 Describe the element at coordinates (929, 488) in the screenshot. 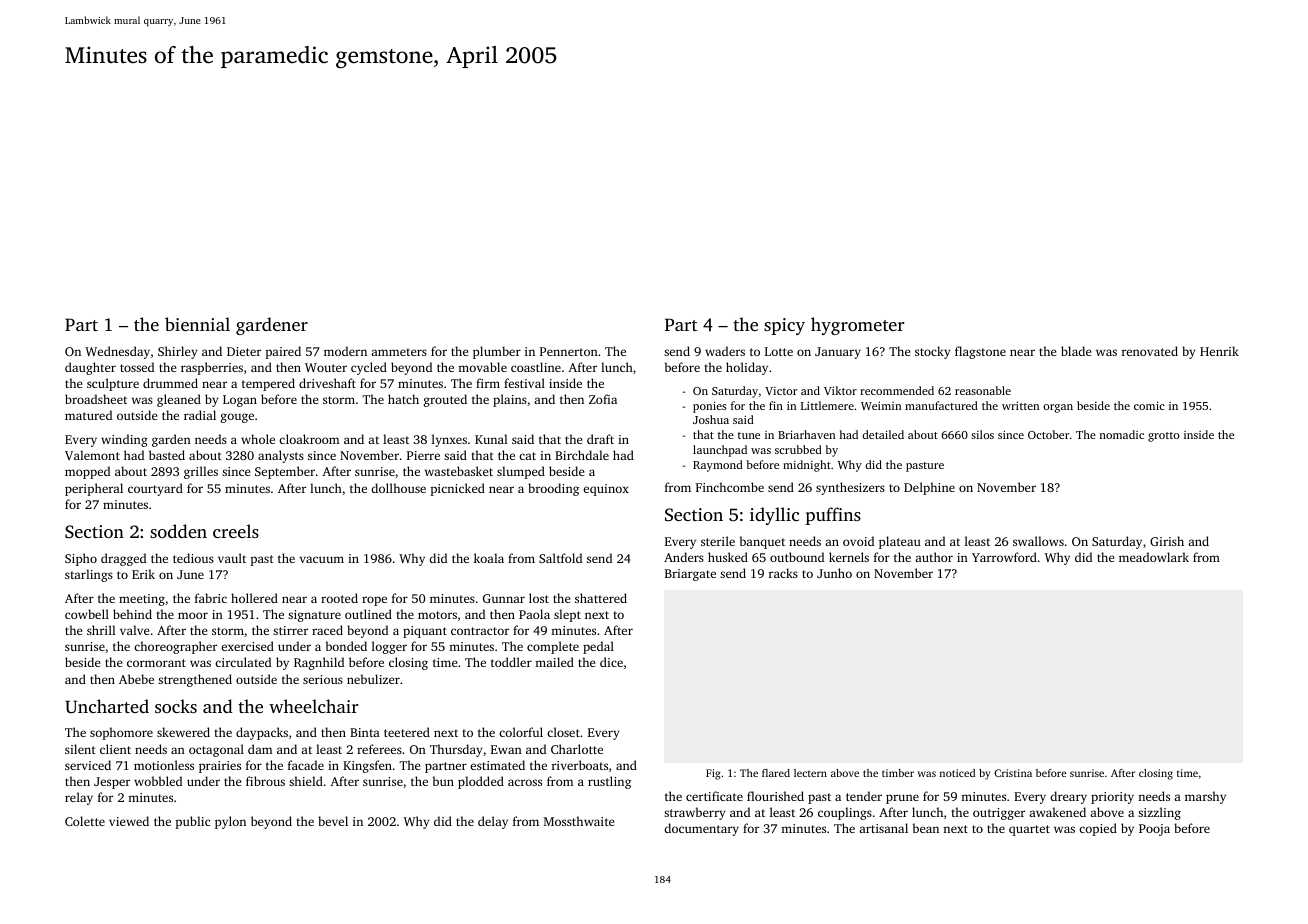

I see `Delphine` at that location.
